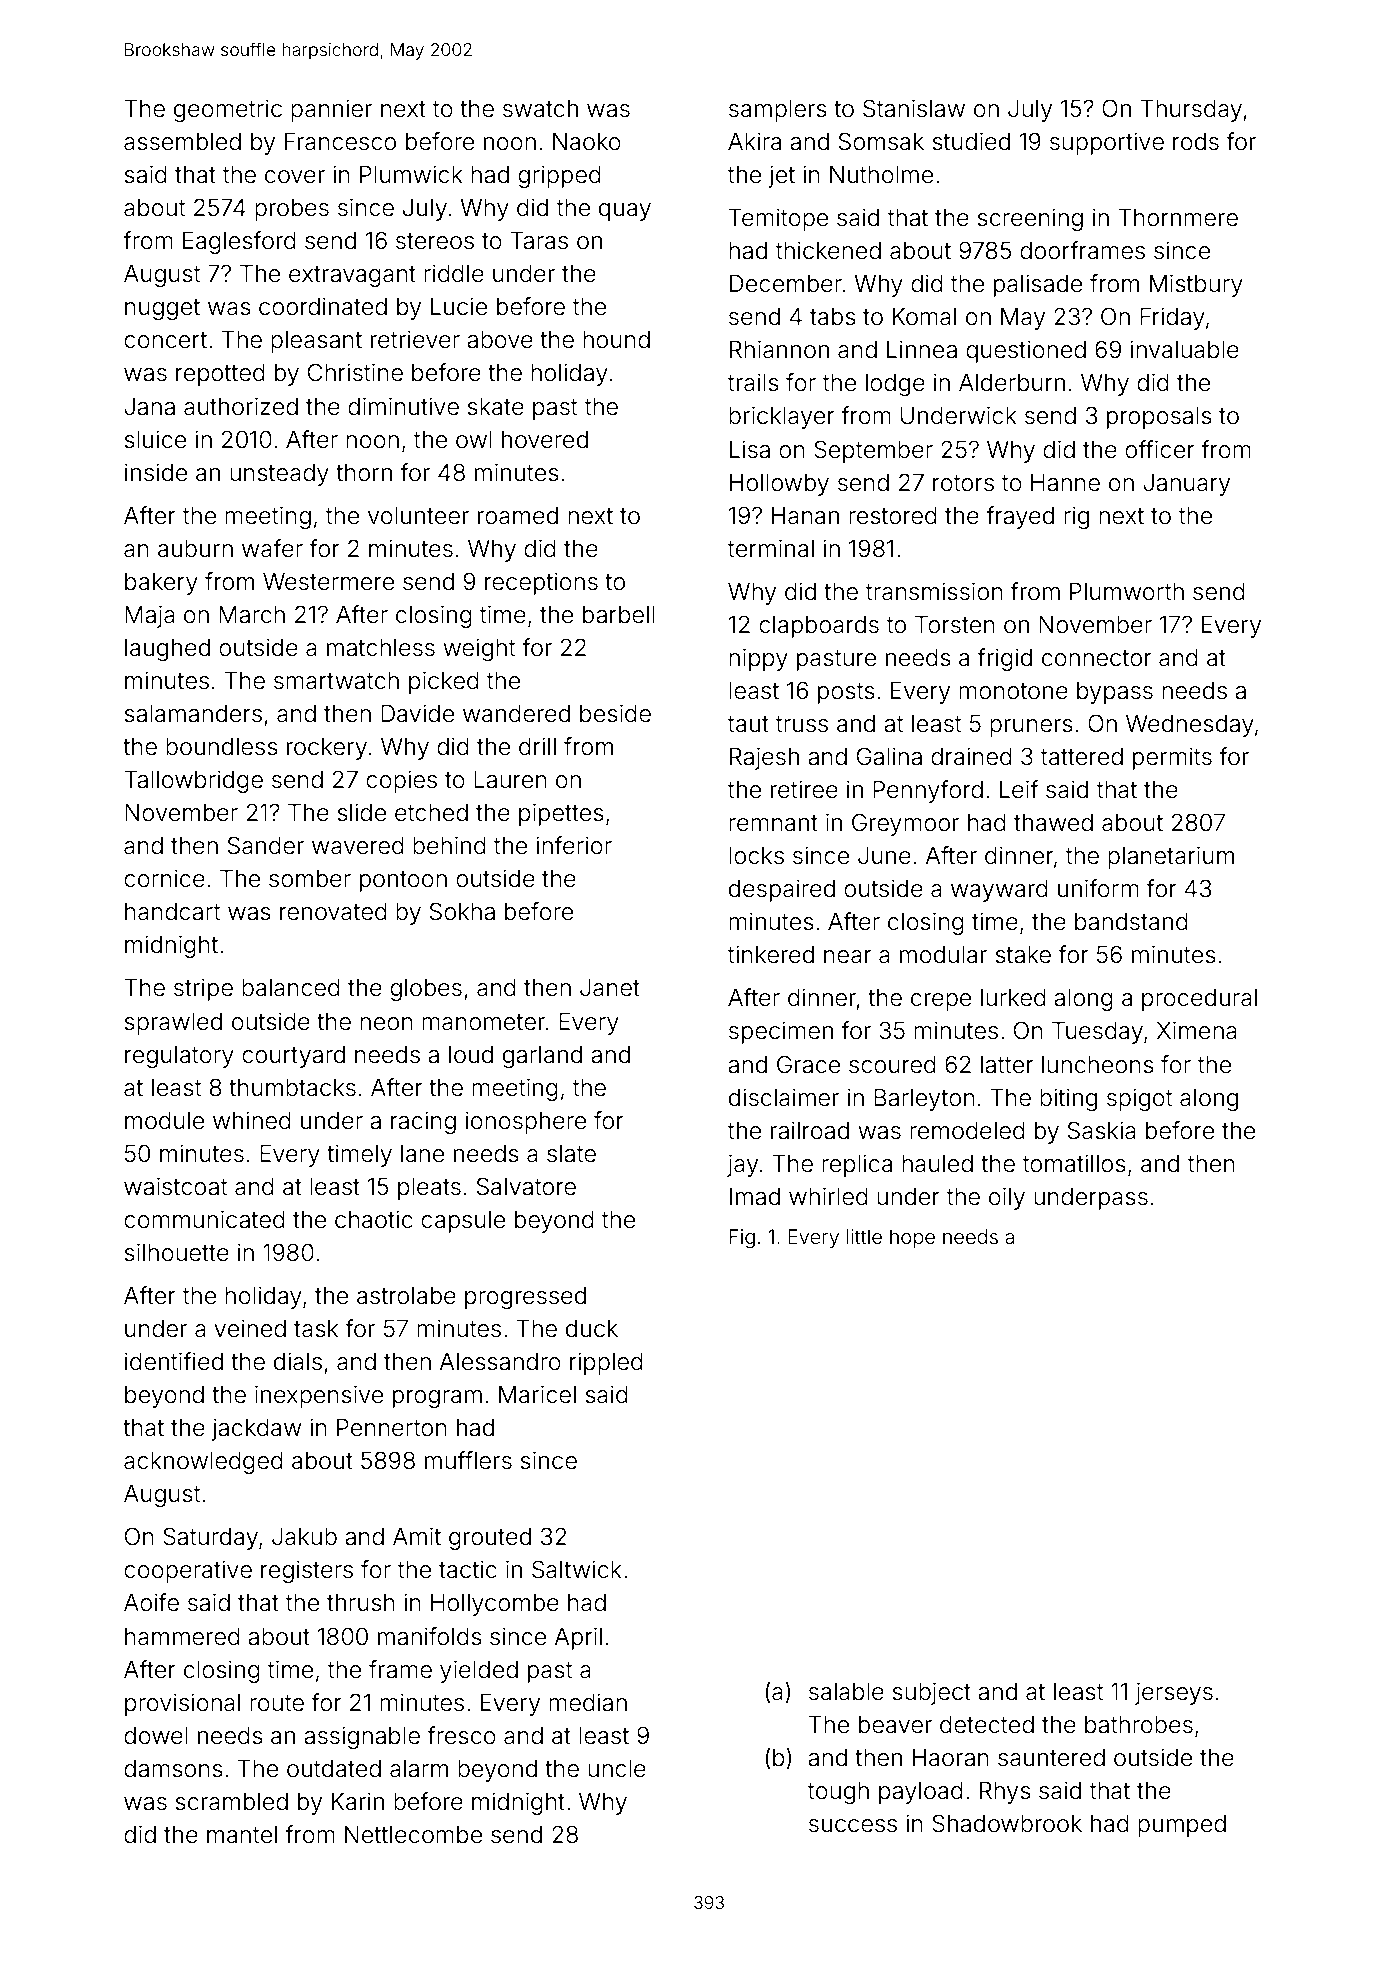 This page has width=1386, height=1969. I want to click on April, so click(578, 1638).
